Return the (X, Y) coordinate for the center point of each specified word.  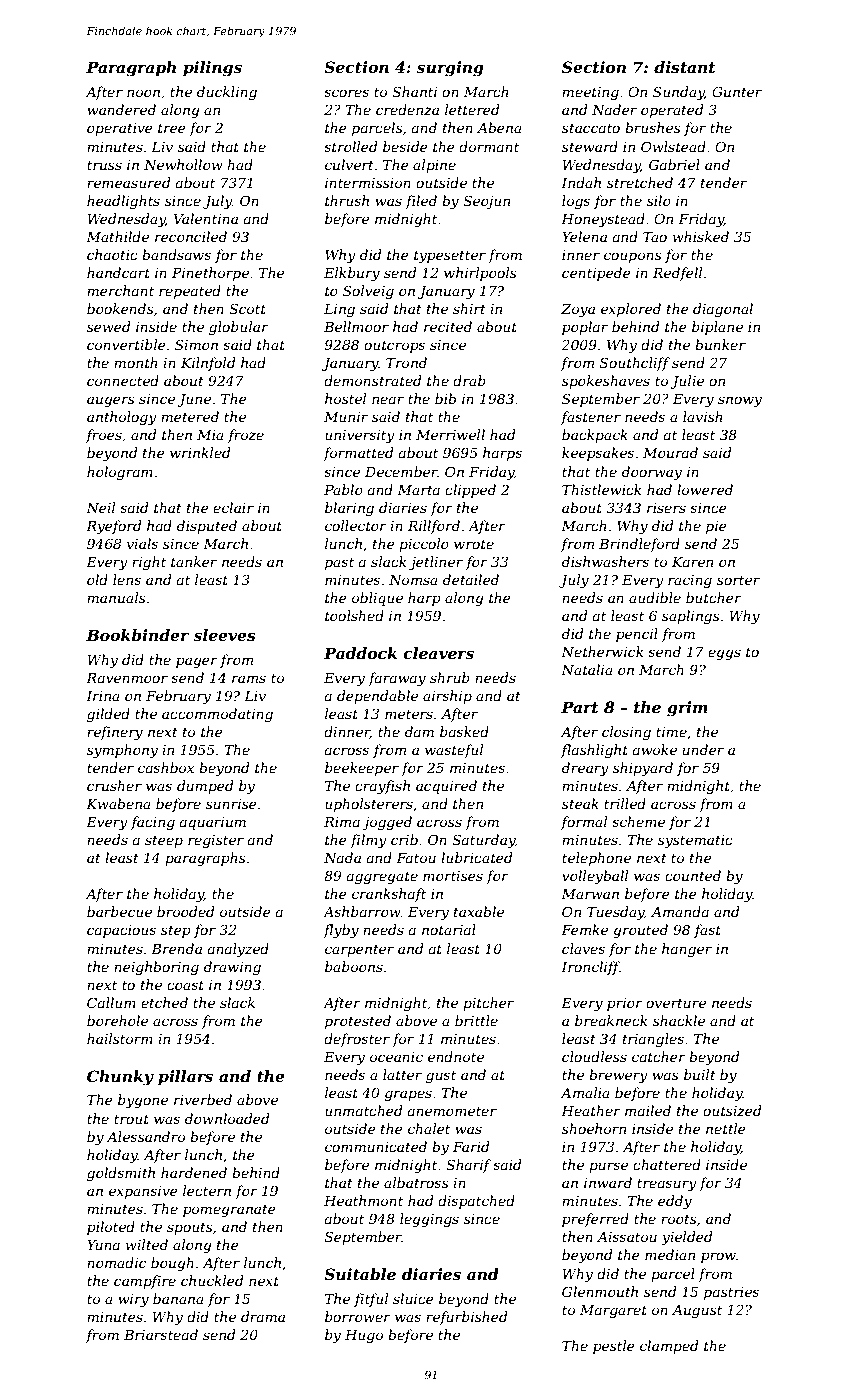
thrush (347, 200)
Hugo (364, 1336)
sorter (738, 580)
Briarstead (161, 1334)
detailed (471, 579)
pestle (614, 1347)
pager (197, 662)
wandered (121, 109)
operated (672, 111)
